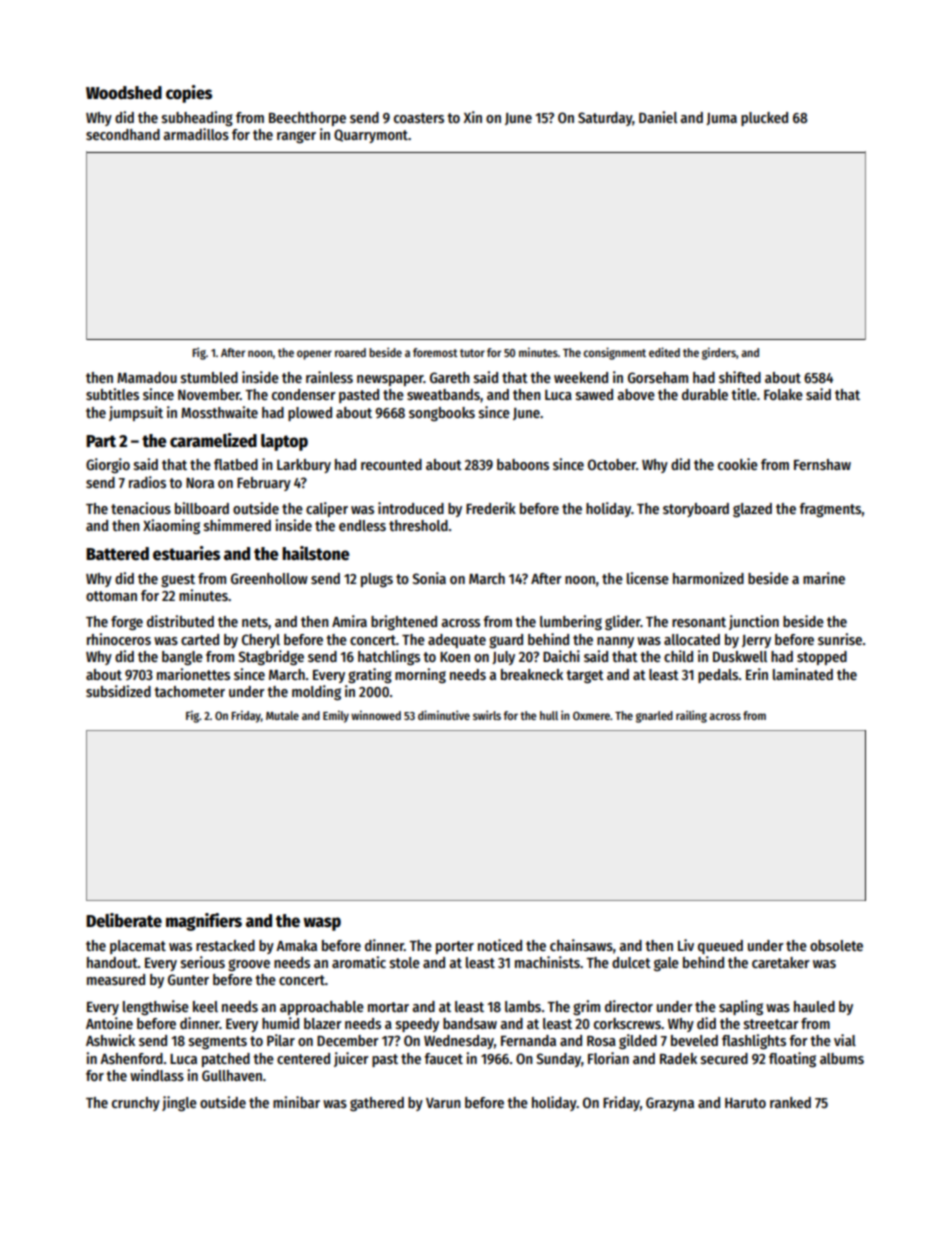 The height and width of the screenshot is (1233, 952). What do you see at coordinates (756, 641) in the screenshot?
I see `Jerry` at bounding box center [756, 641].
